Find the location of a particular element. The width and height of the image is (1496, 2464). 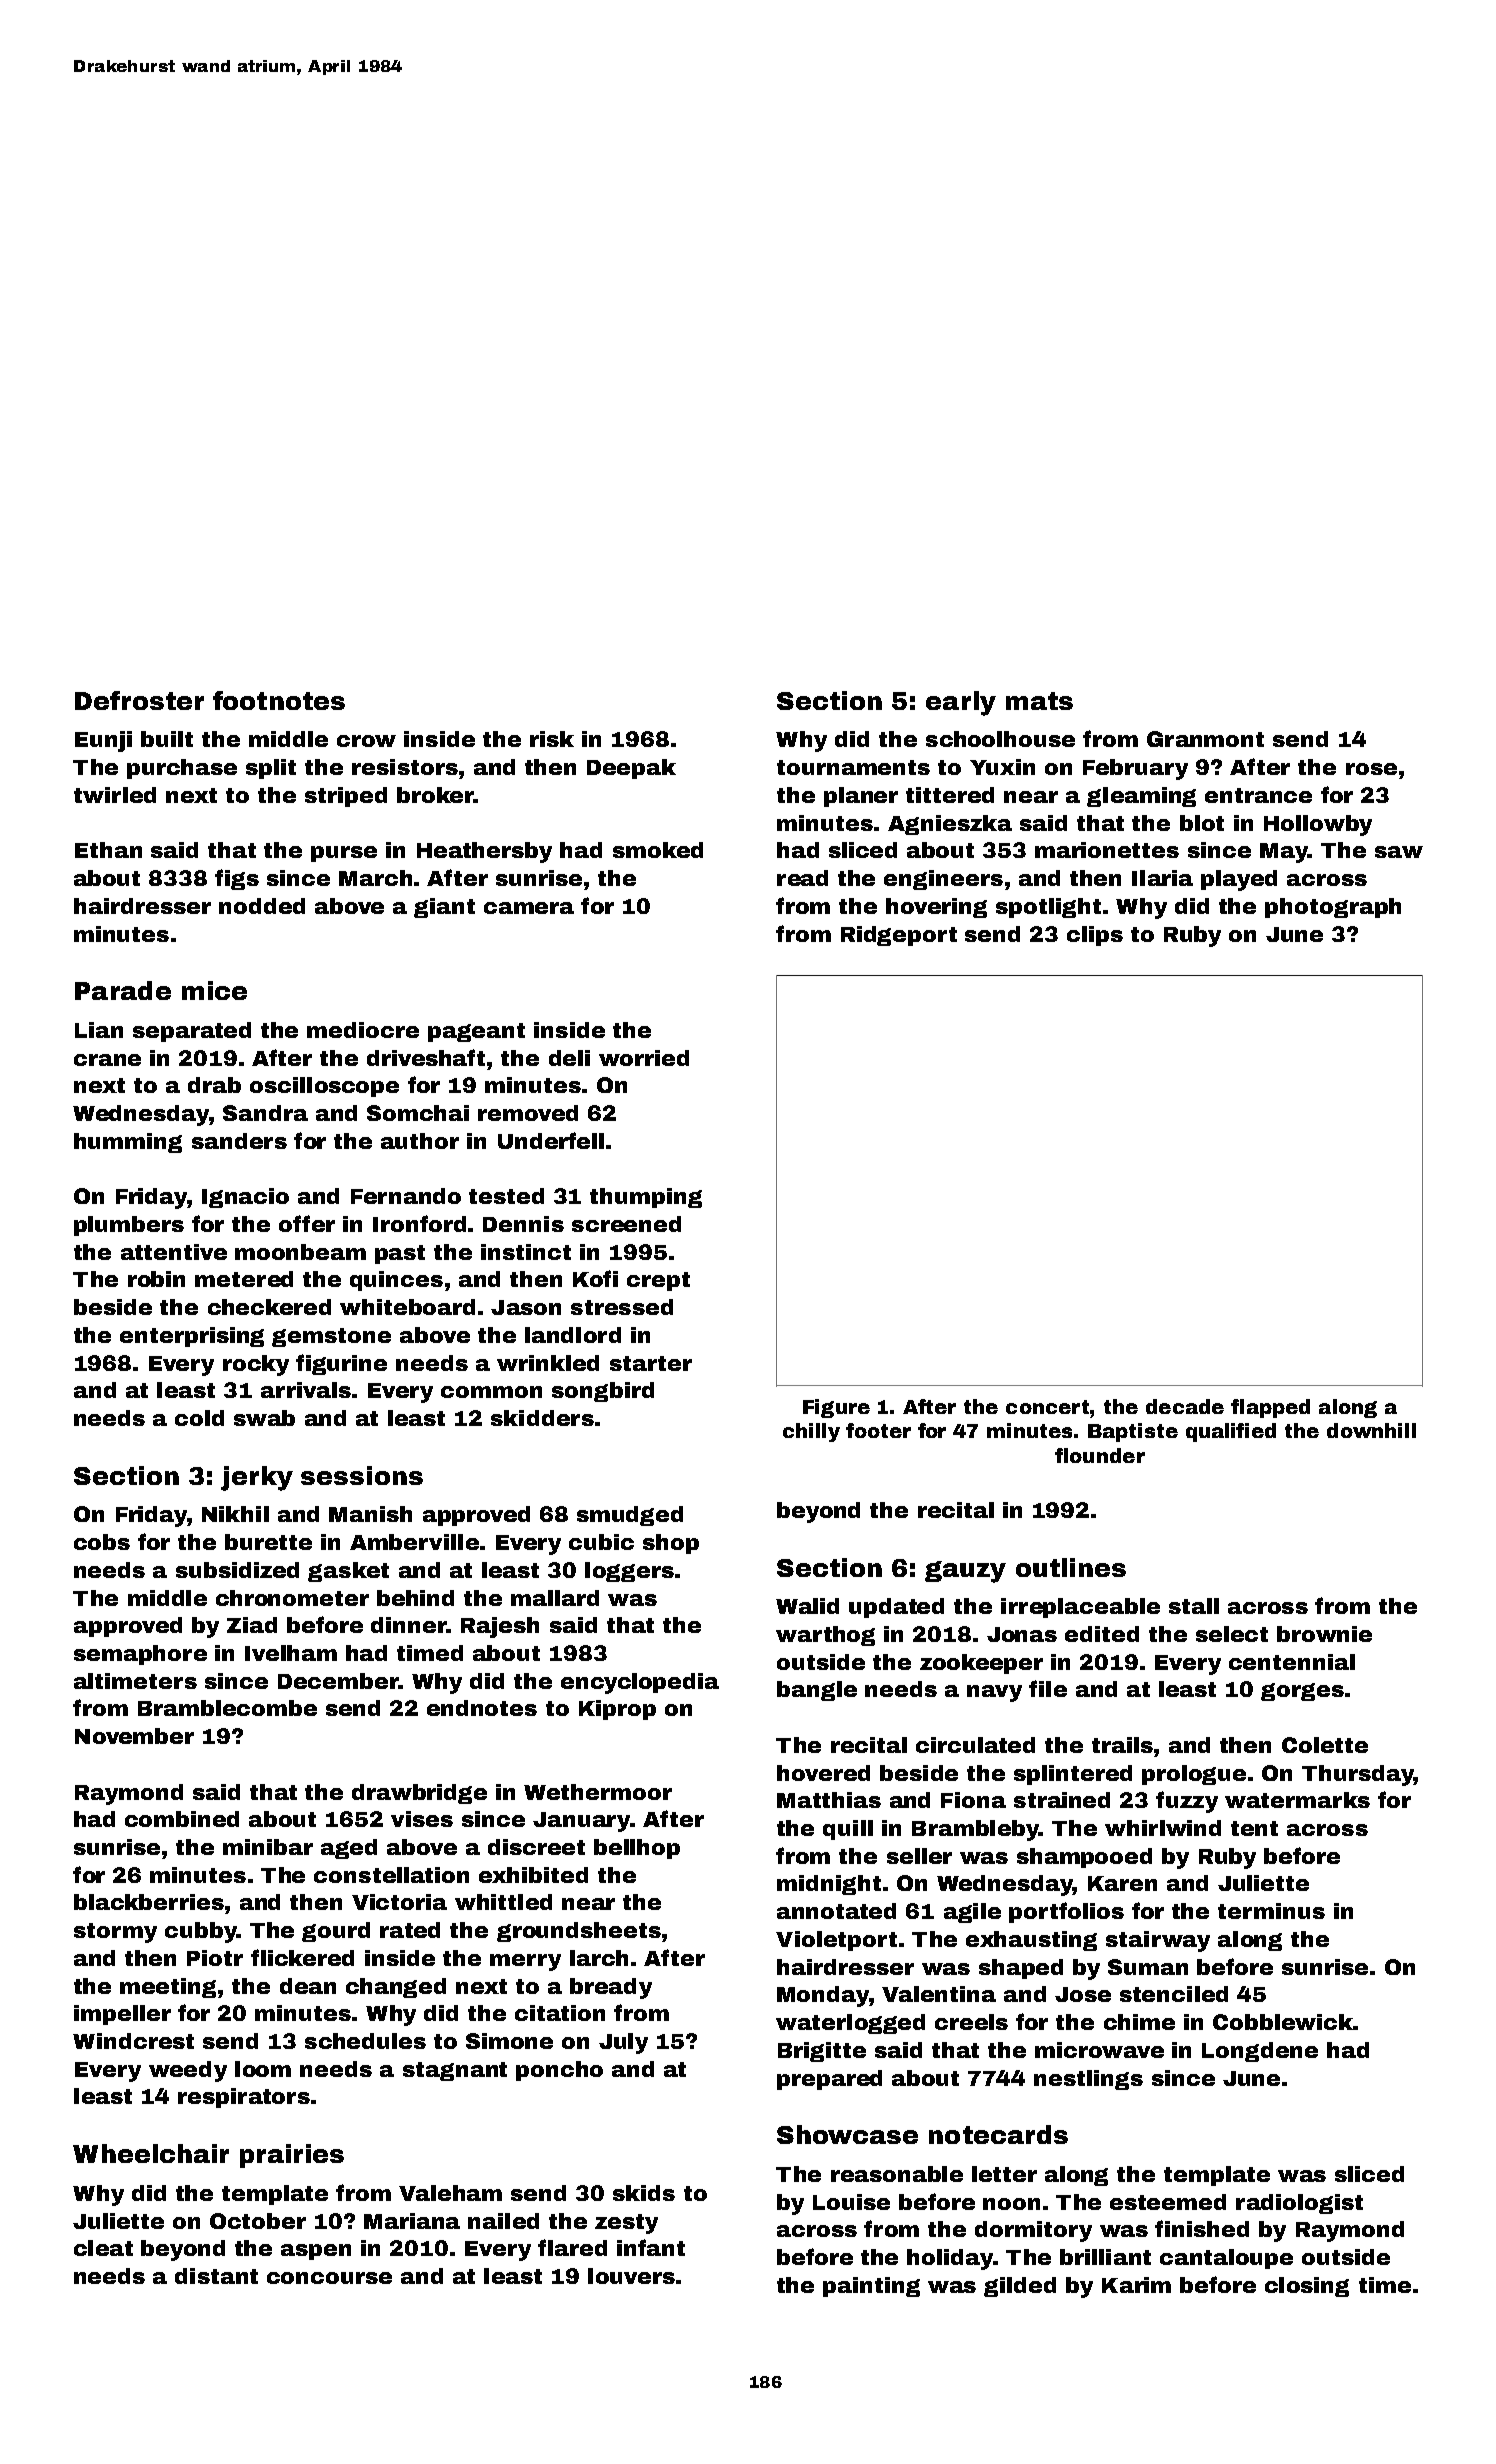

distant is located at coordinates (216, 2276).
